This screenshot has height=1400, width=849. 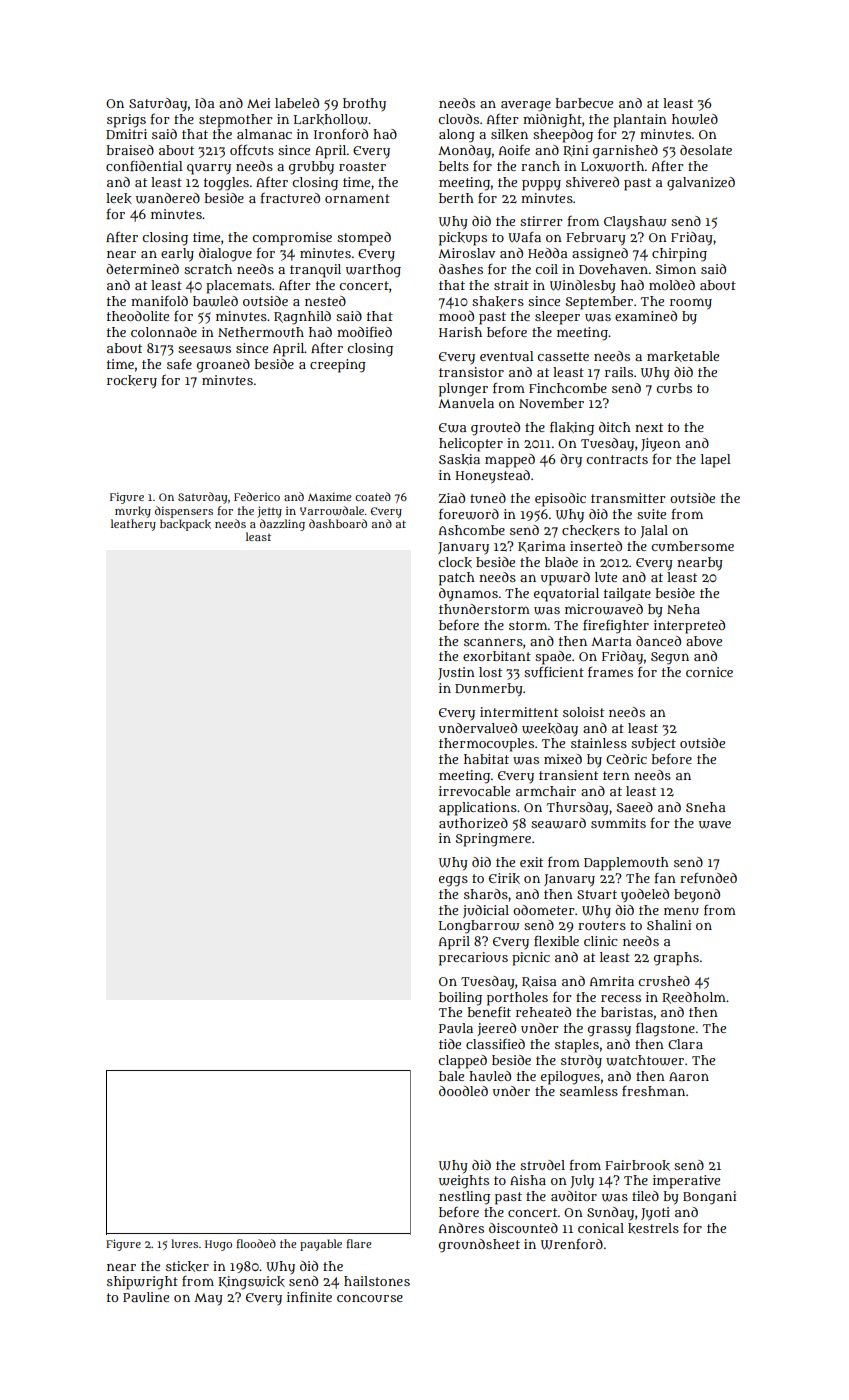 What do you see at coordinates (689, 1076) in the screenshot?
I see `Aaron` at bounding box center [689, 1076].
